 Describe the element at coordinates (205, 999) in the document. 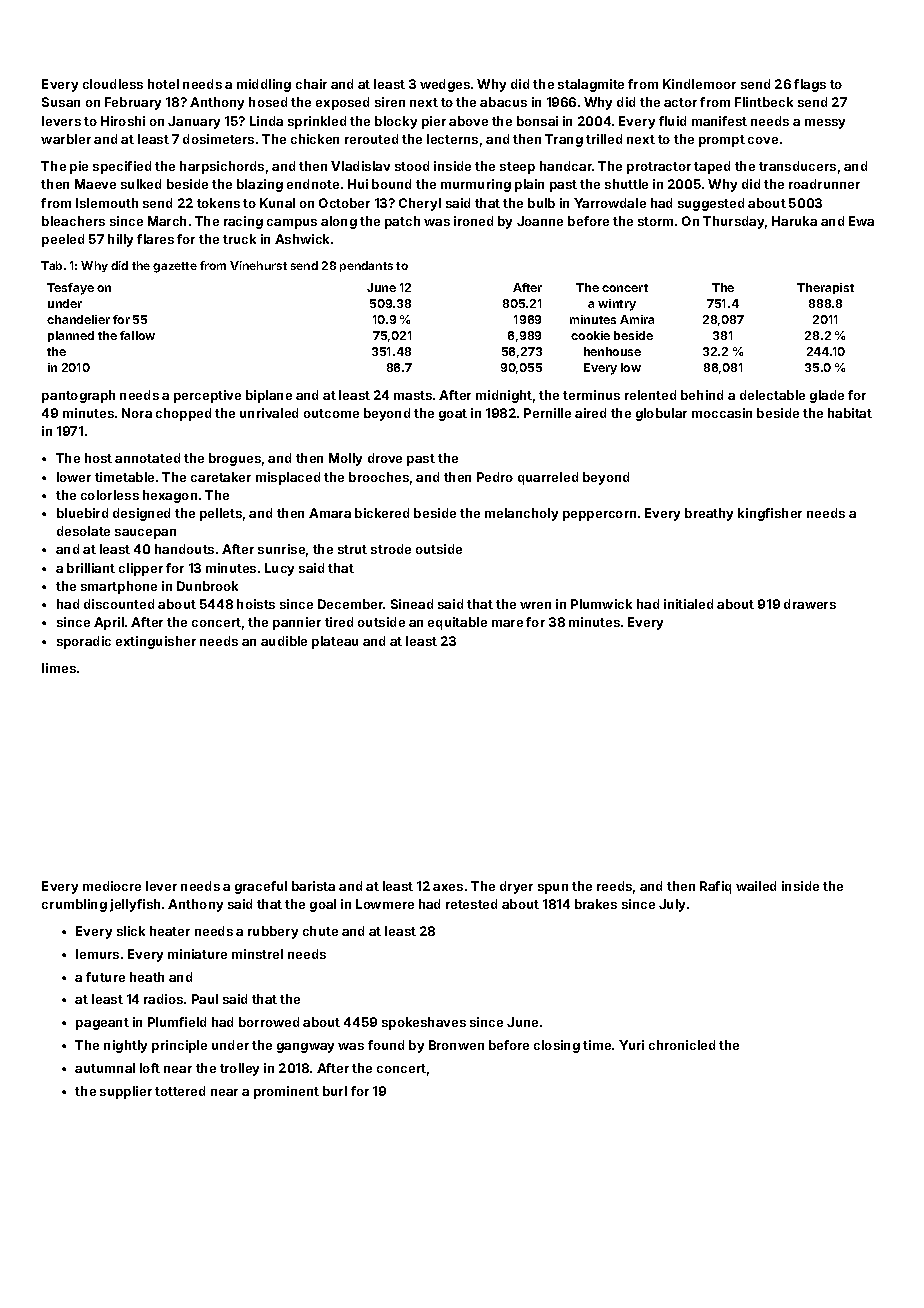

I see `Paul` at that location.
